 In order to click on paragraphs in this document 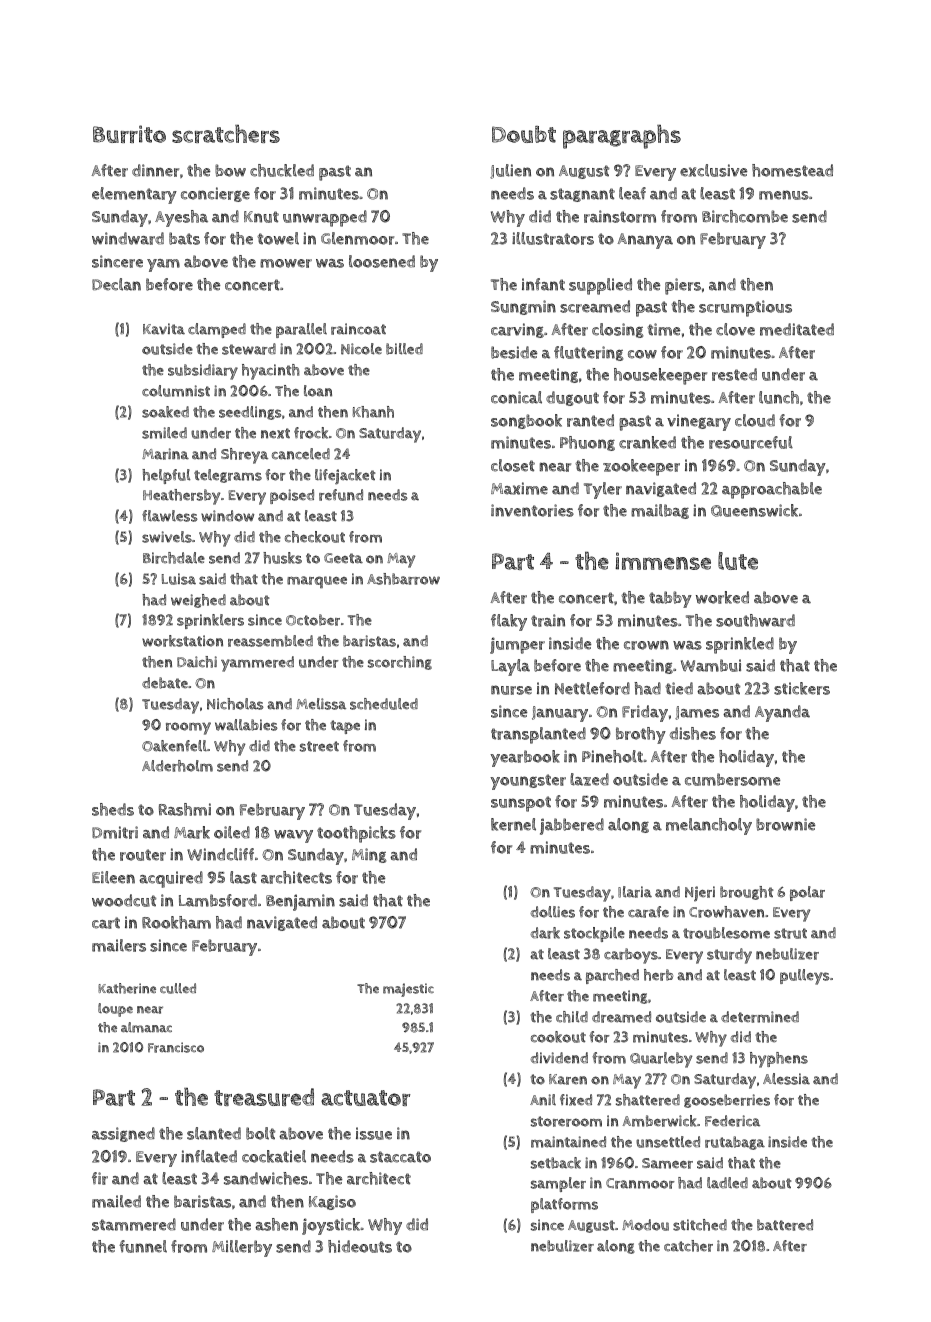, I will do `click(622, 137)`.
